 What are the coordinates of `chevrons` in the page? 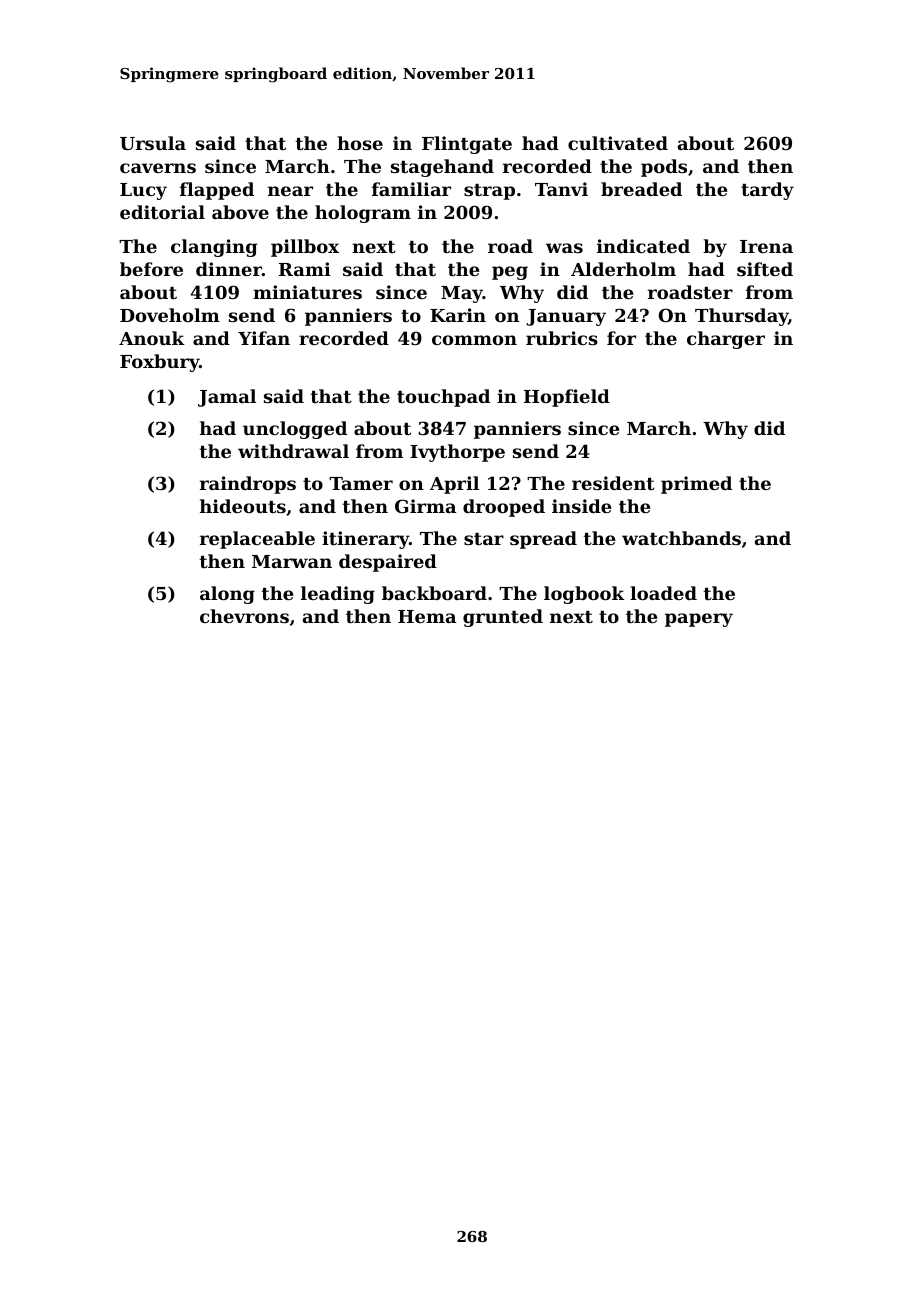 It's located at (244, 616).
